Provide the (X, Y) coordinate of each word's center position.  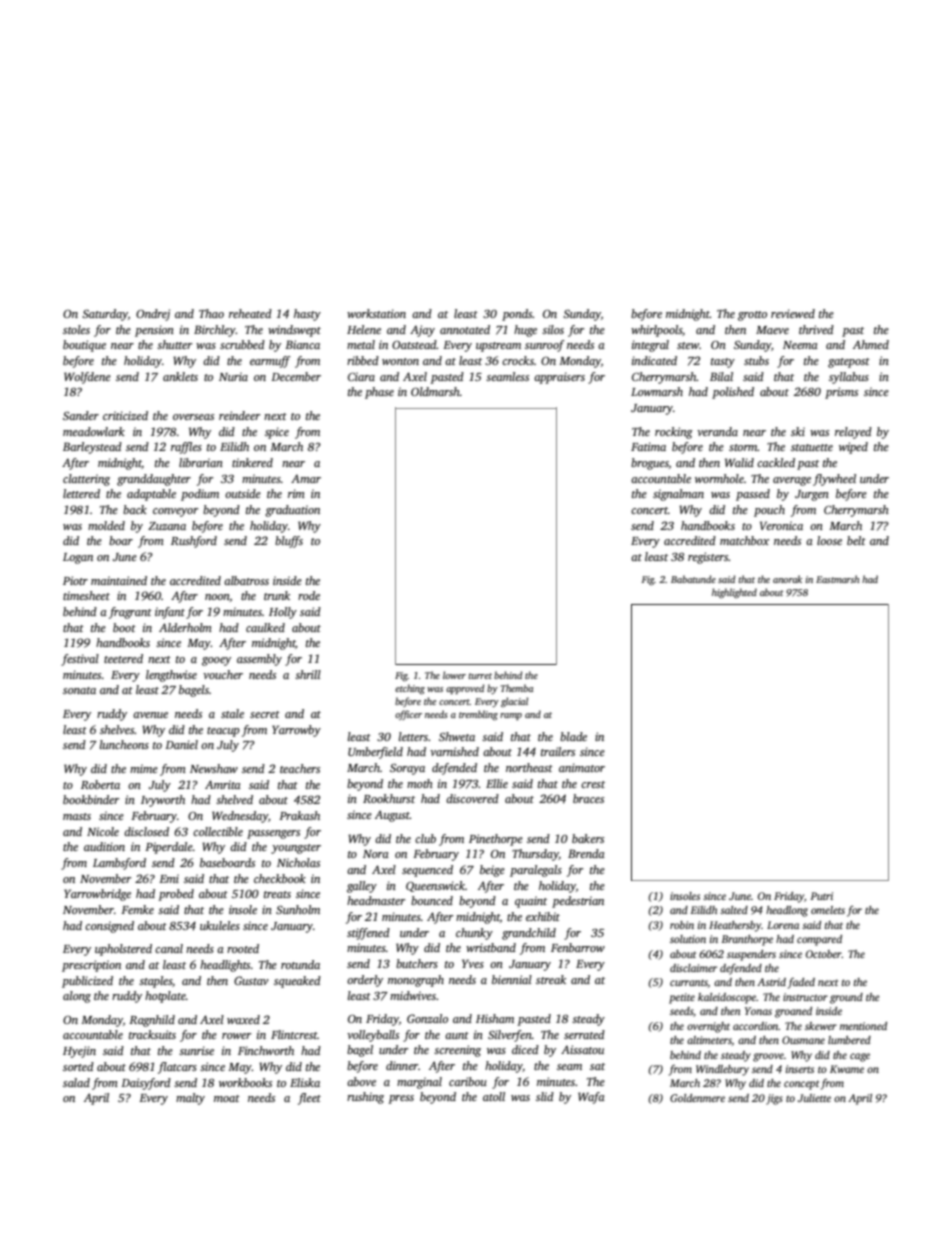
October (824, 954)
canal (169, 948)
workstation (376, 313)
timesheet (86, 595)
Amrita (223, 784)
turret (480, 676)
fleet (309, 1099)
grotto (752, 316)
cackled (776, 462)
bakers (588, 838)
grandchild (529, 934)
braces (588, 798)
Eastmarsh (837, 579)
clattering (86, 480)
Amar (306, 478)
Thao (211, 313)
